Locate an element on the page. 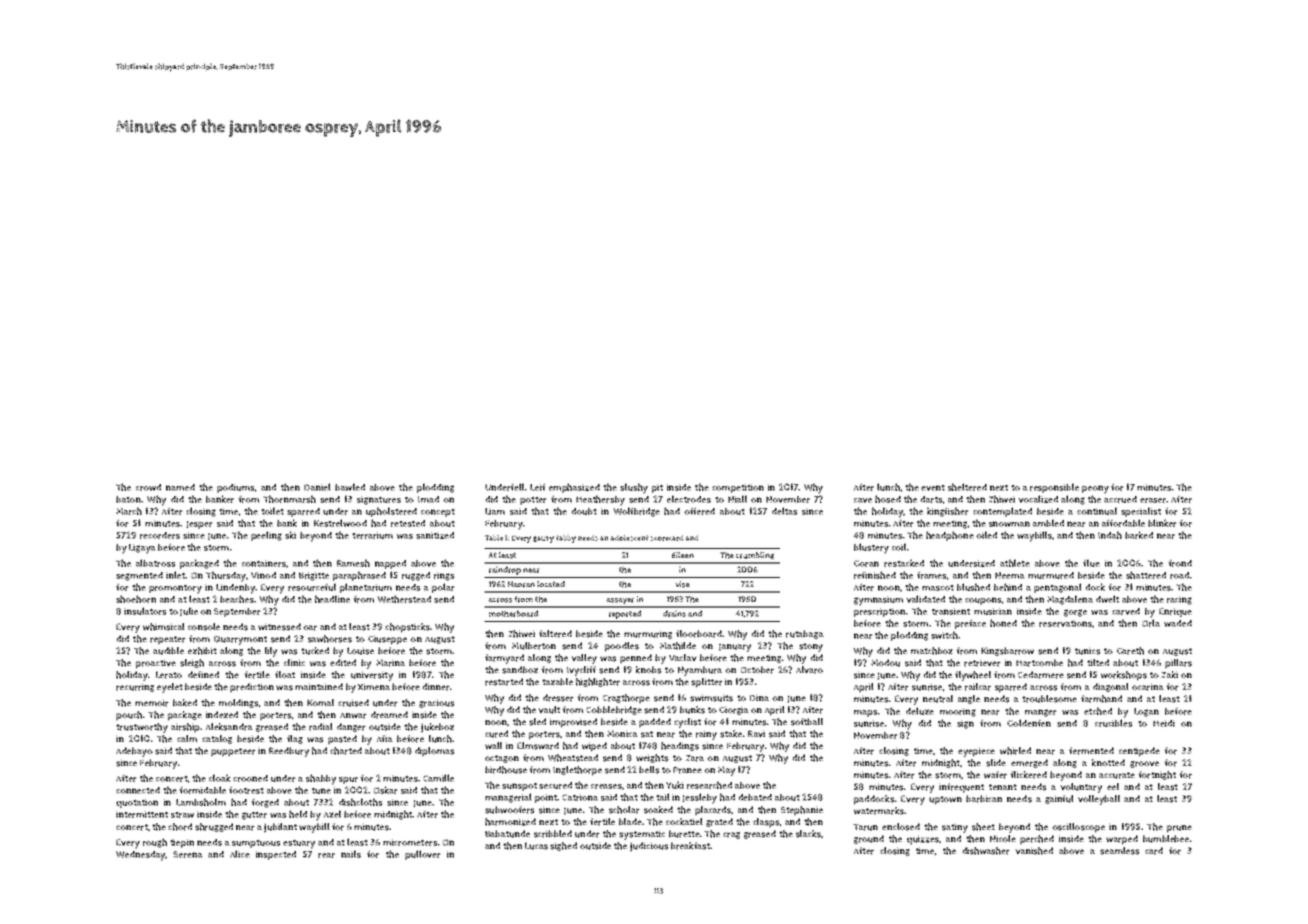 Image resolution: width=1308 pixels, height=924 pixels. flue is located at coordinates (1091, 563).
